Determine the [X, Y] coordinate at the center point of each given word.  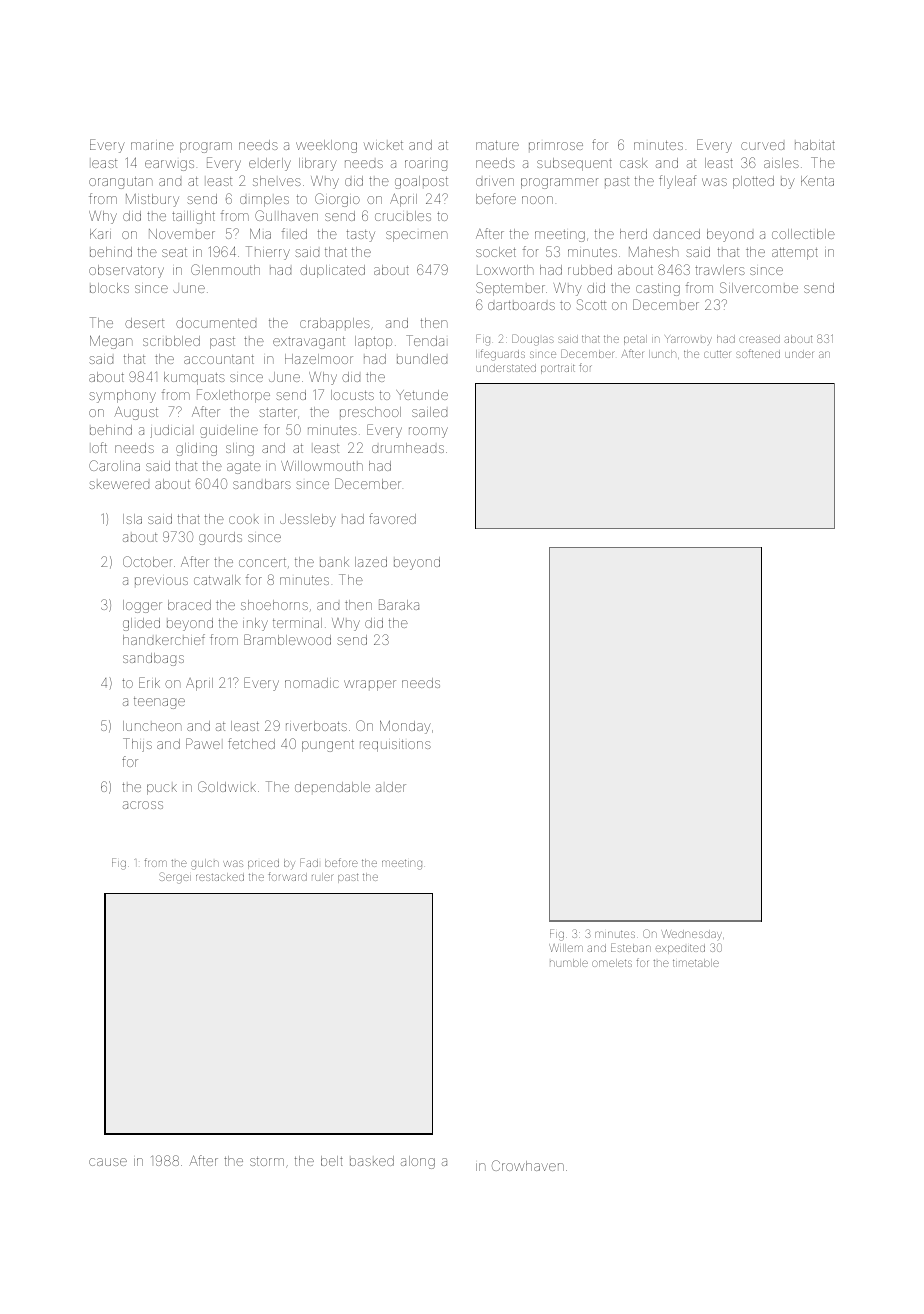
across [143, 805]
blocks [109, 288]
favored [392, 518]
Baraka [399, 604]
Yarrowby [688, 340]
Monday [405, 727]
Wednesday [691, 935]
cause [108, 1162]
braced [189, 605]
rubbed [590, 270]
